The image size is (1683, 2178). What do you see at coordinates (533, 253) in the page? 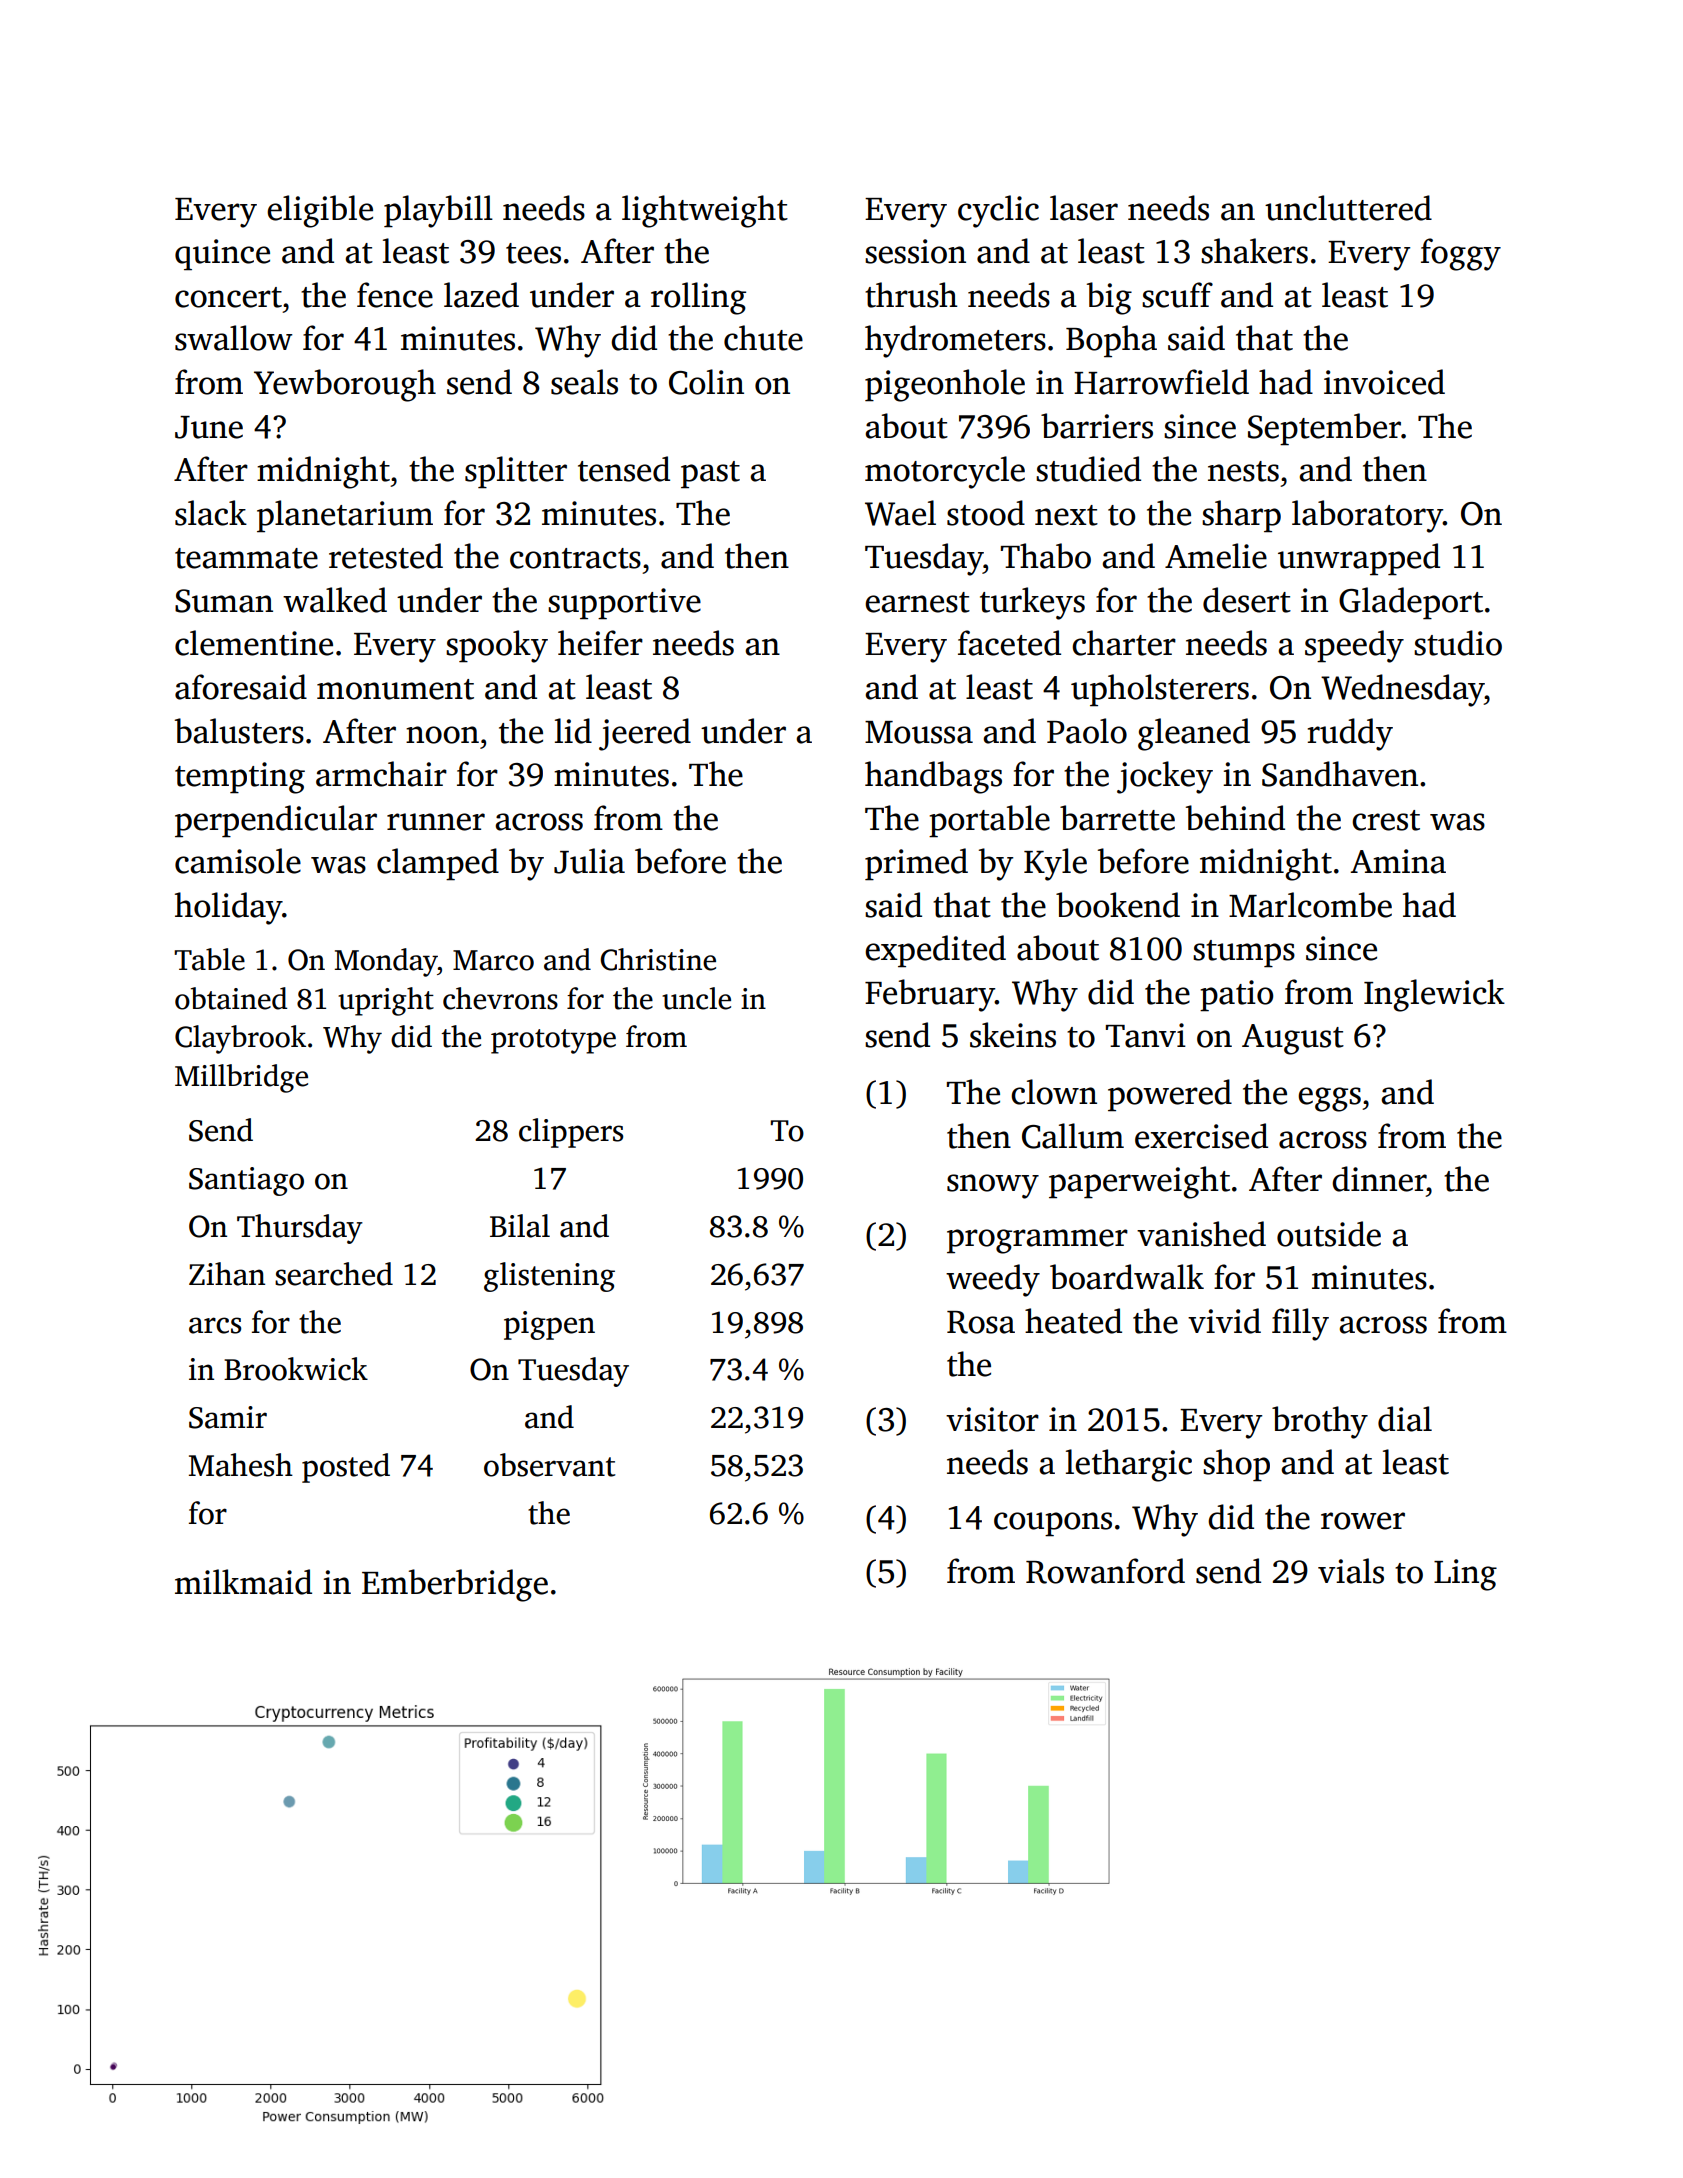
I see `tees` at bounding box center [533, 253].
